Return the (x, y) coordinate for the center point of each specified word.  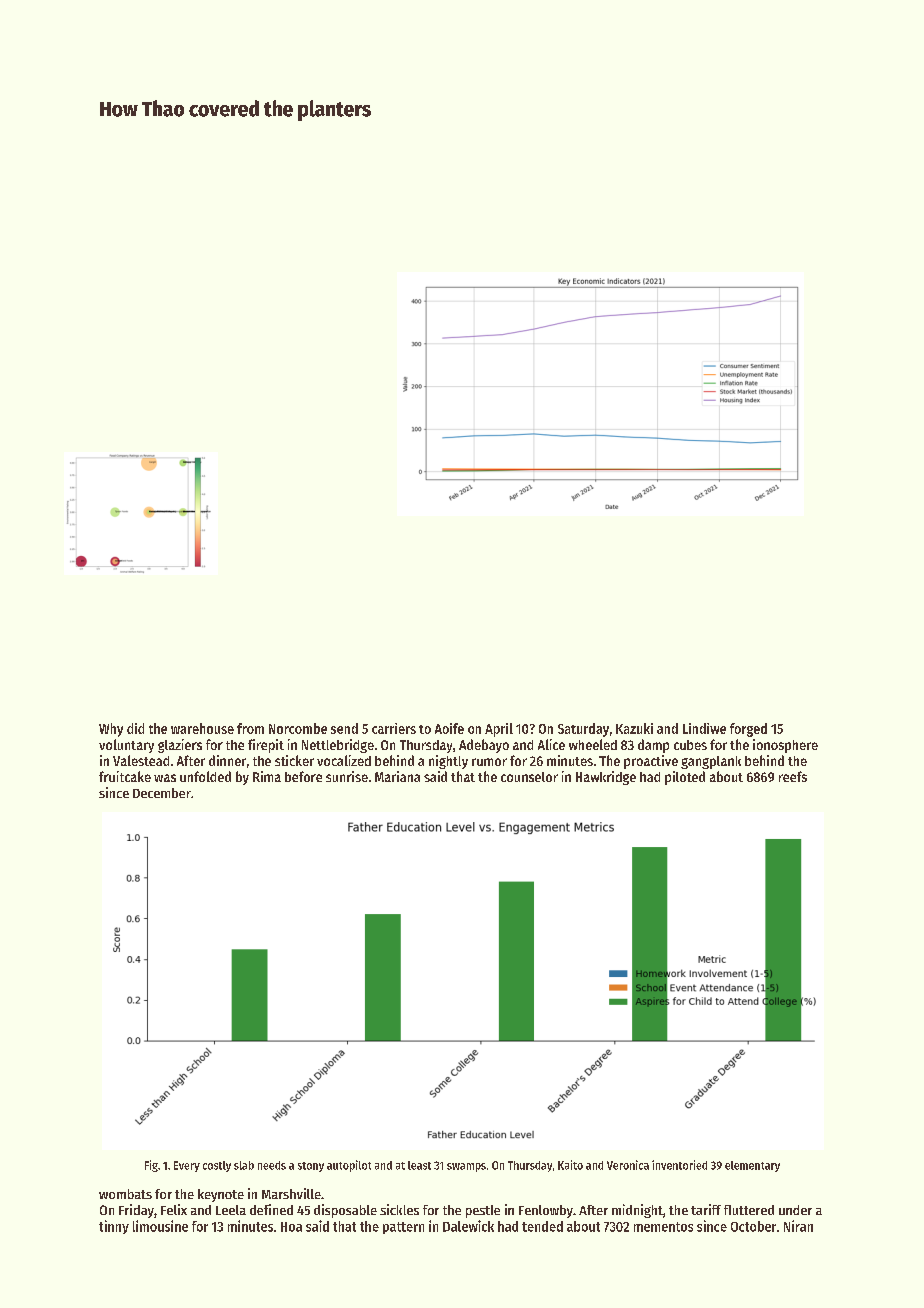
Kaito (570, 1165)
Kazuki (634, 728)
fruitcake (125, 776)
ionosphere (785, 746)
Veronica (628, 1165)
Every (187, 1166)
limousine (160, 1226)
